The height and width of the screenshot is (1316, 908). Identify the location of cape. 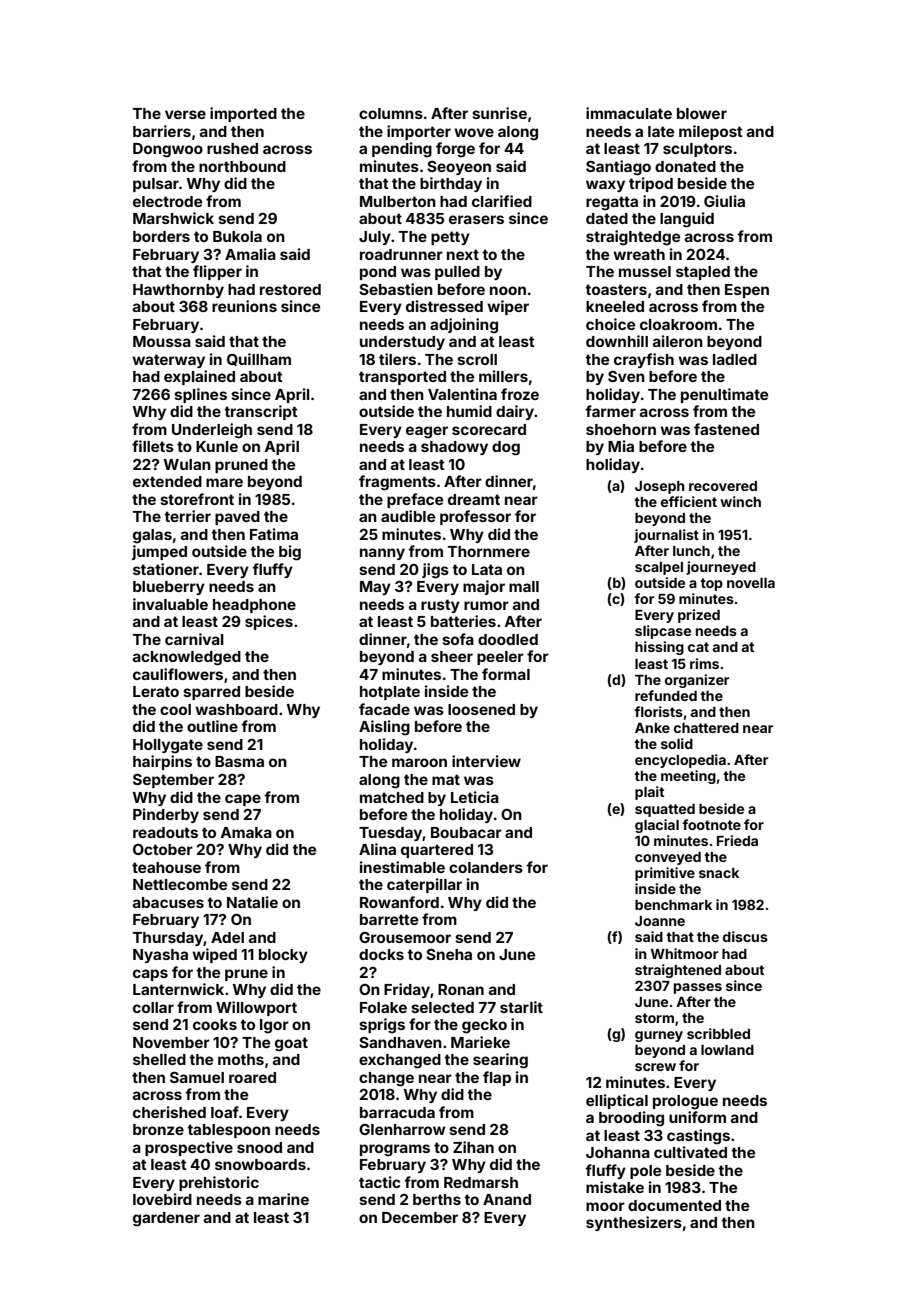
(243, 800).
